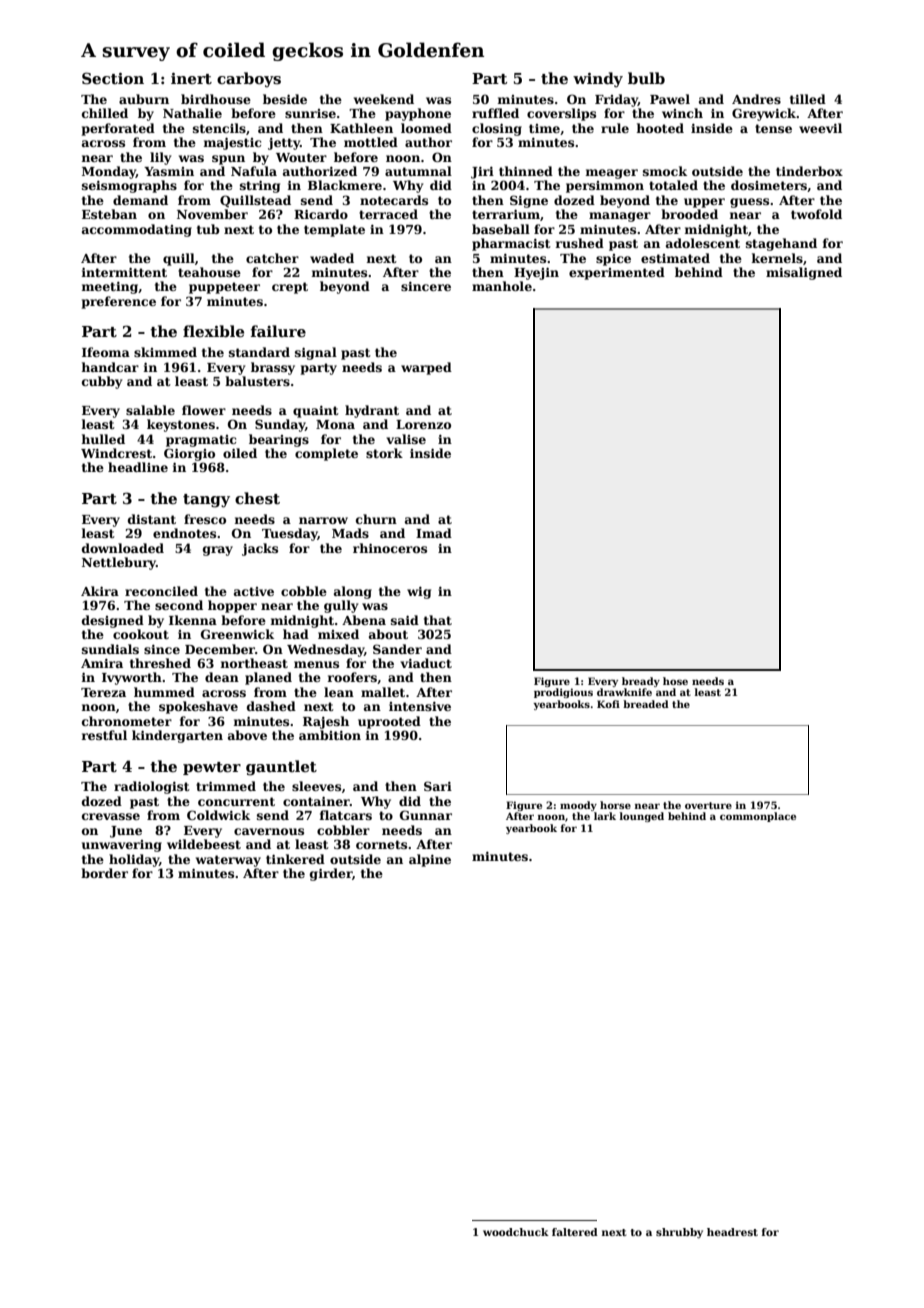 This screenshot has width=924, height=1308. Describe the element at coordinates (758, 817) in the screenshot. I see `commonplace` at that location.
